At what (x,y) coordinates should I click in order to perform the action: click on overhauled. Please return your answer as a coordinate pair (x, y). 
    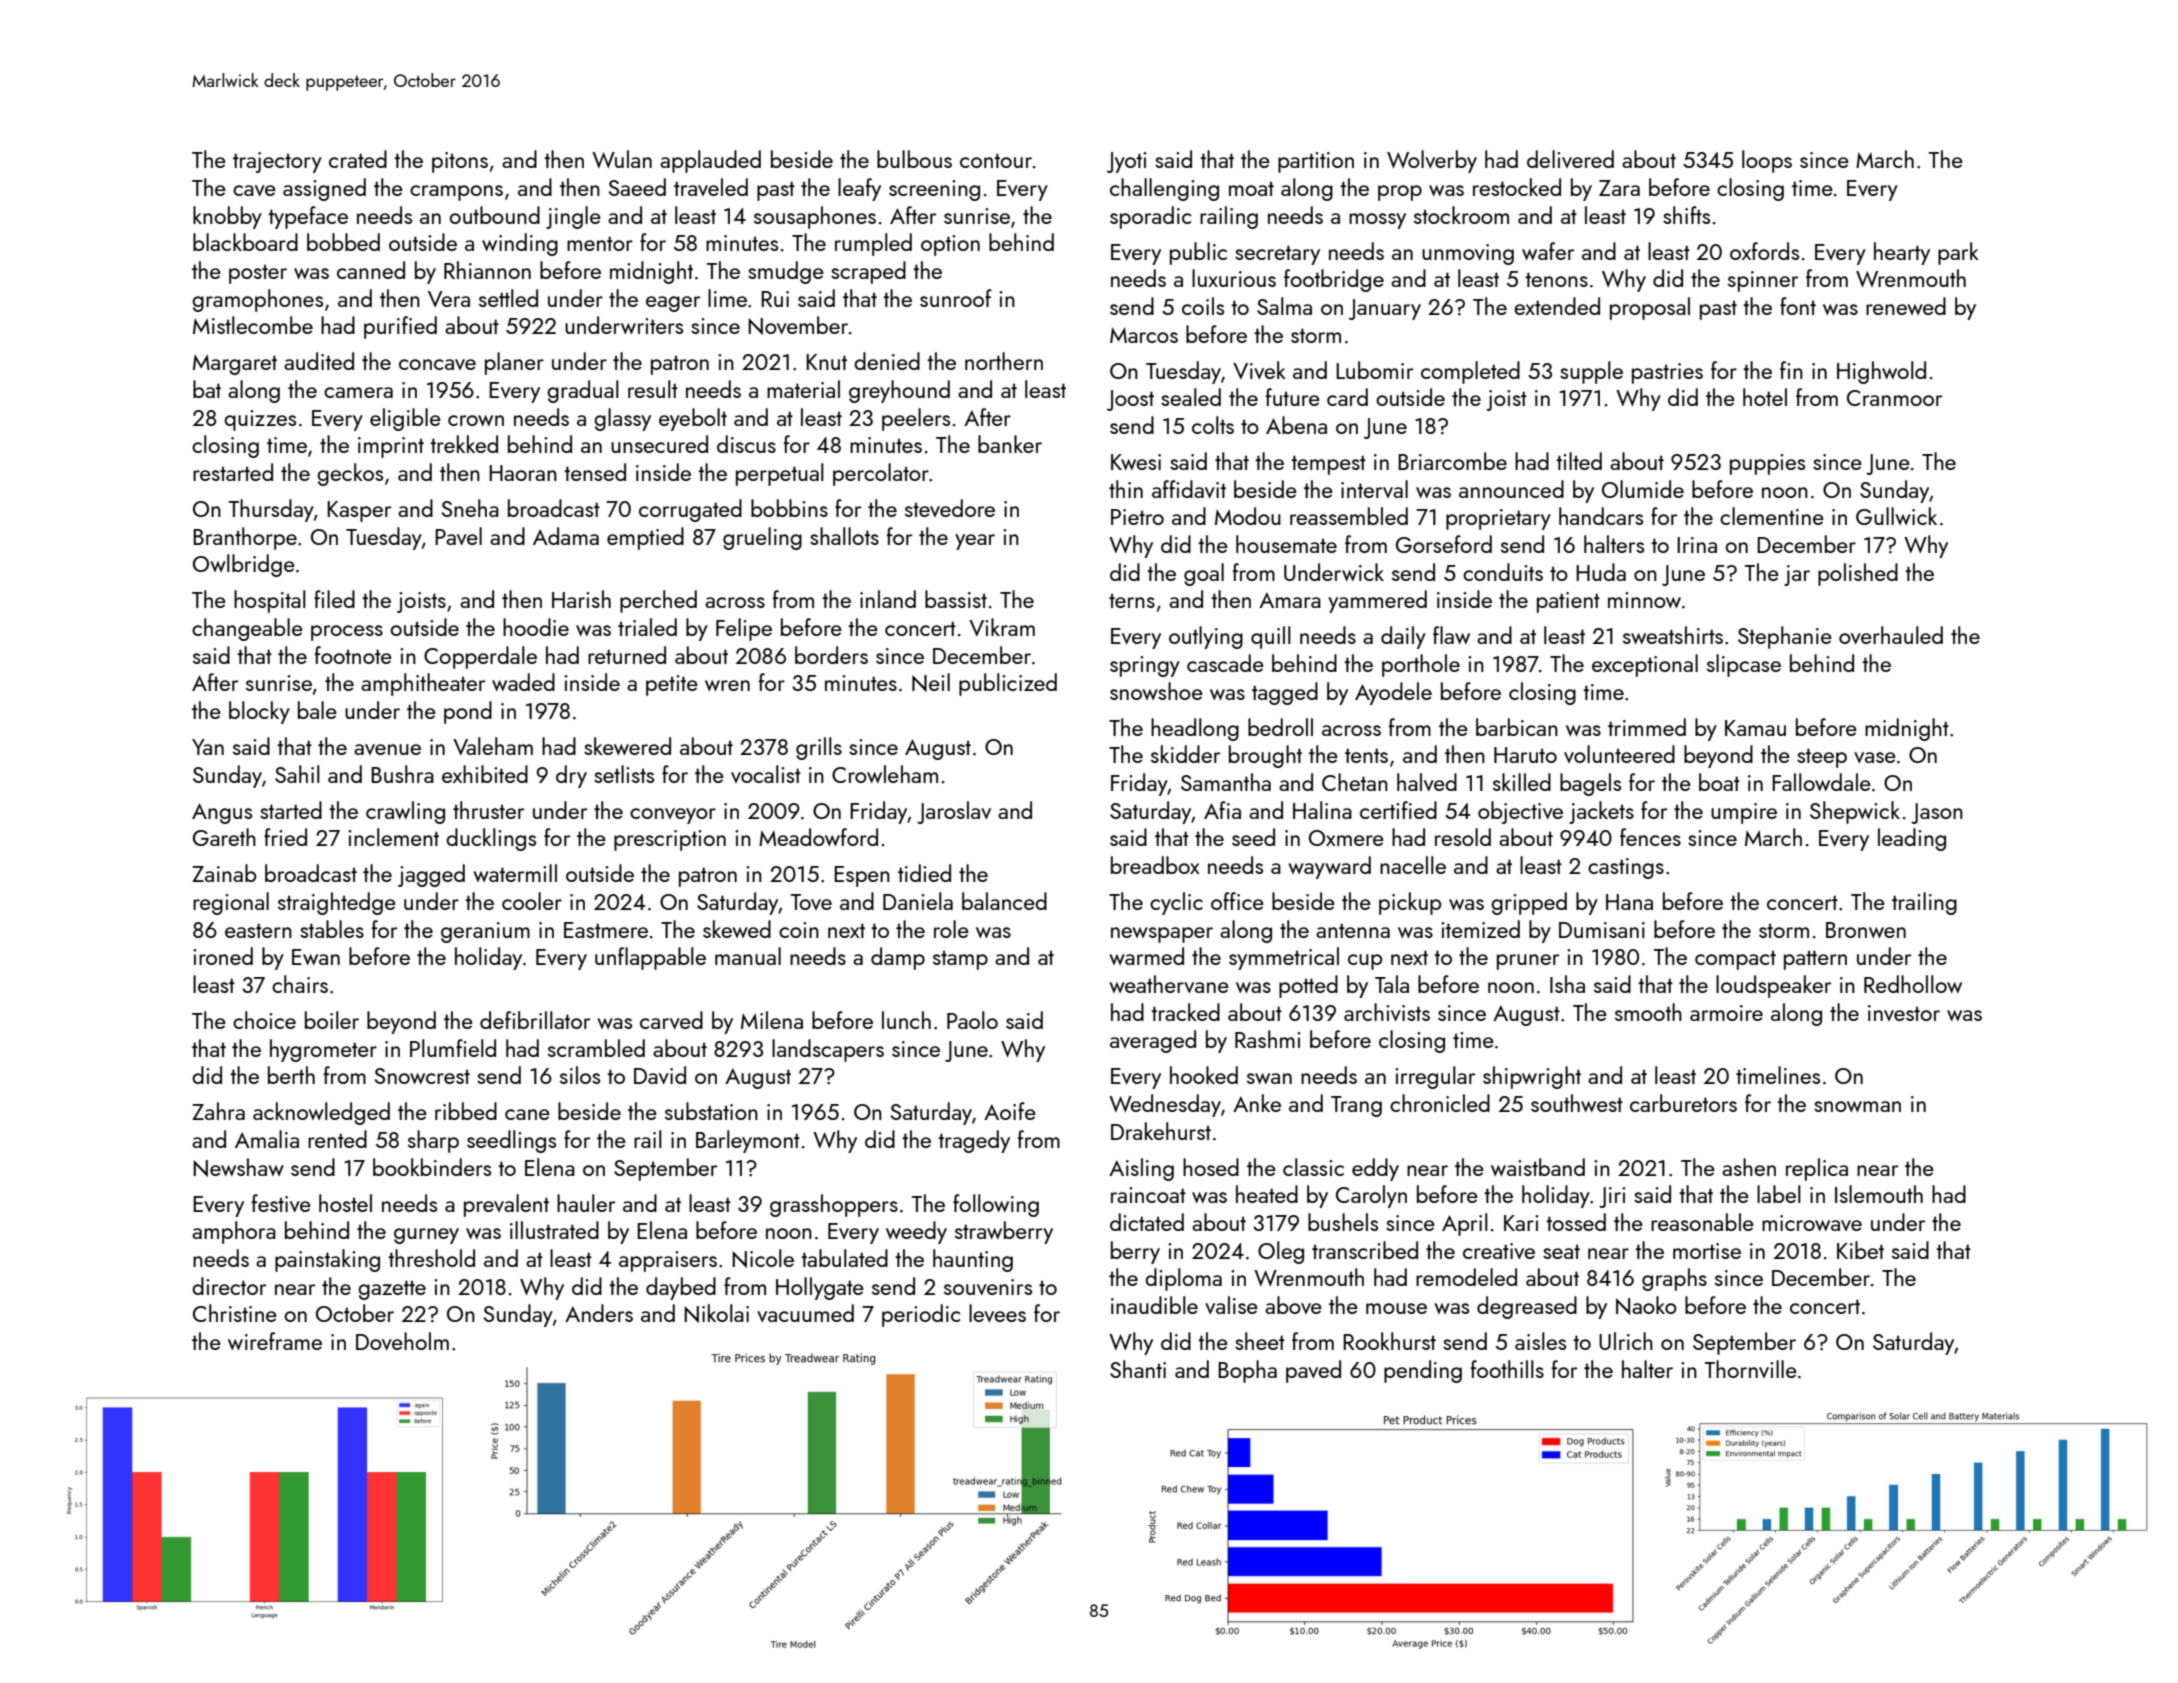
    Looking at the image, I should click on (1891, 635).
